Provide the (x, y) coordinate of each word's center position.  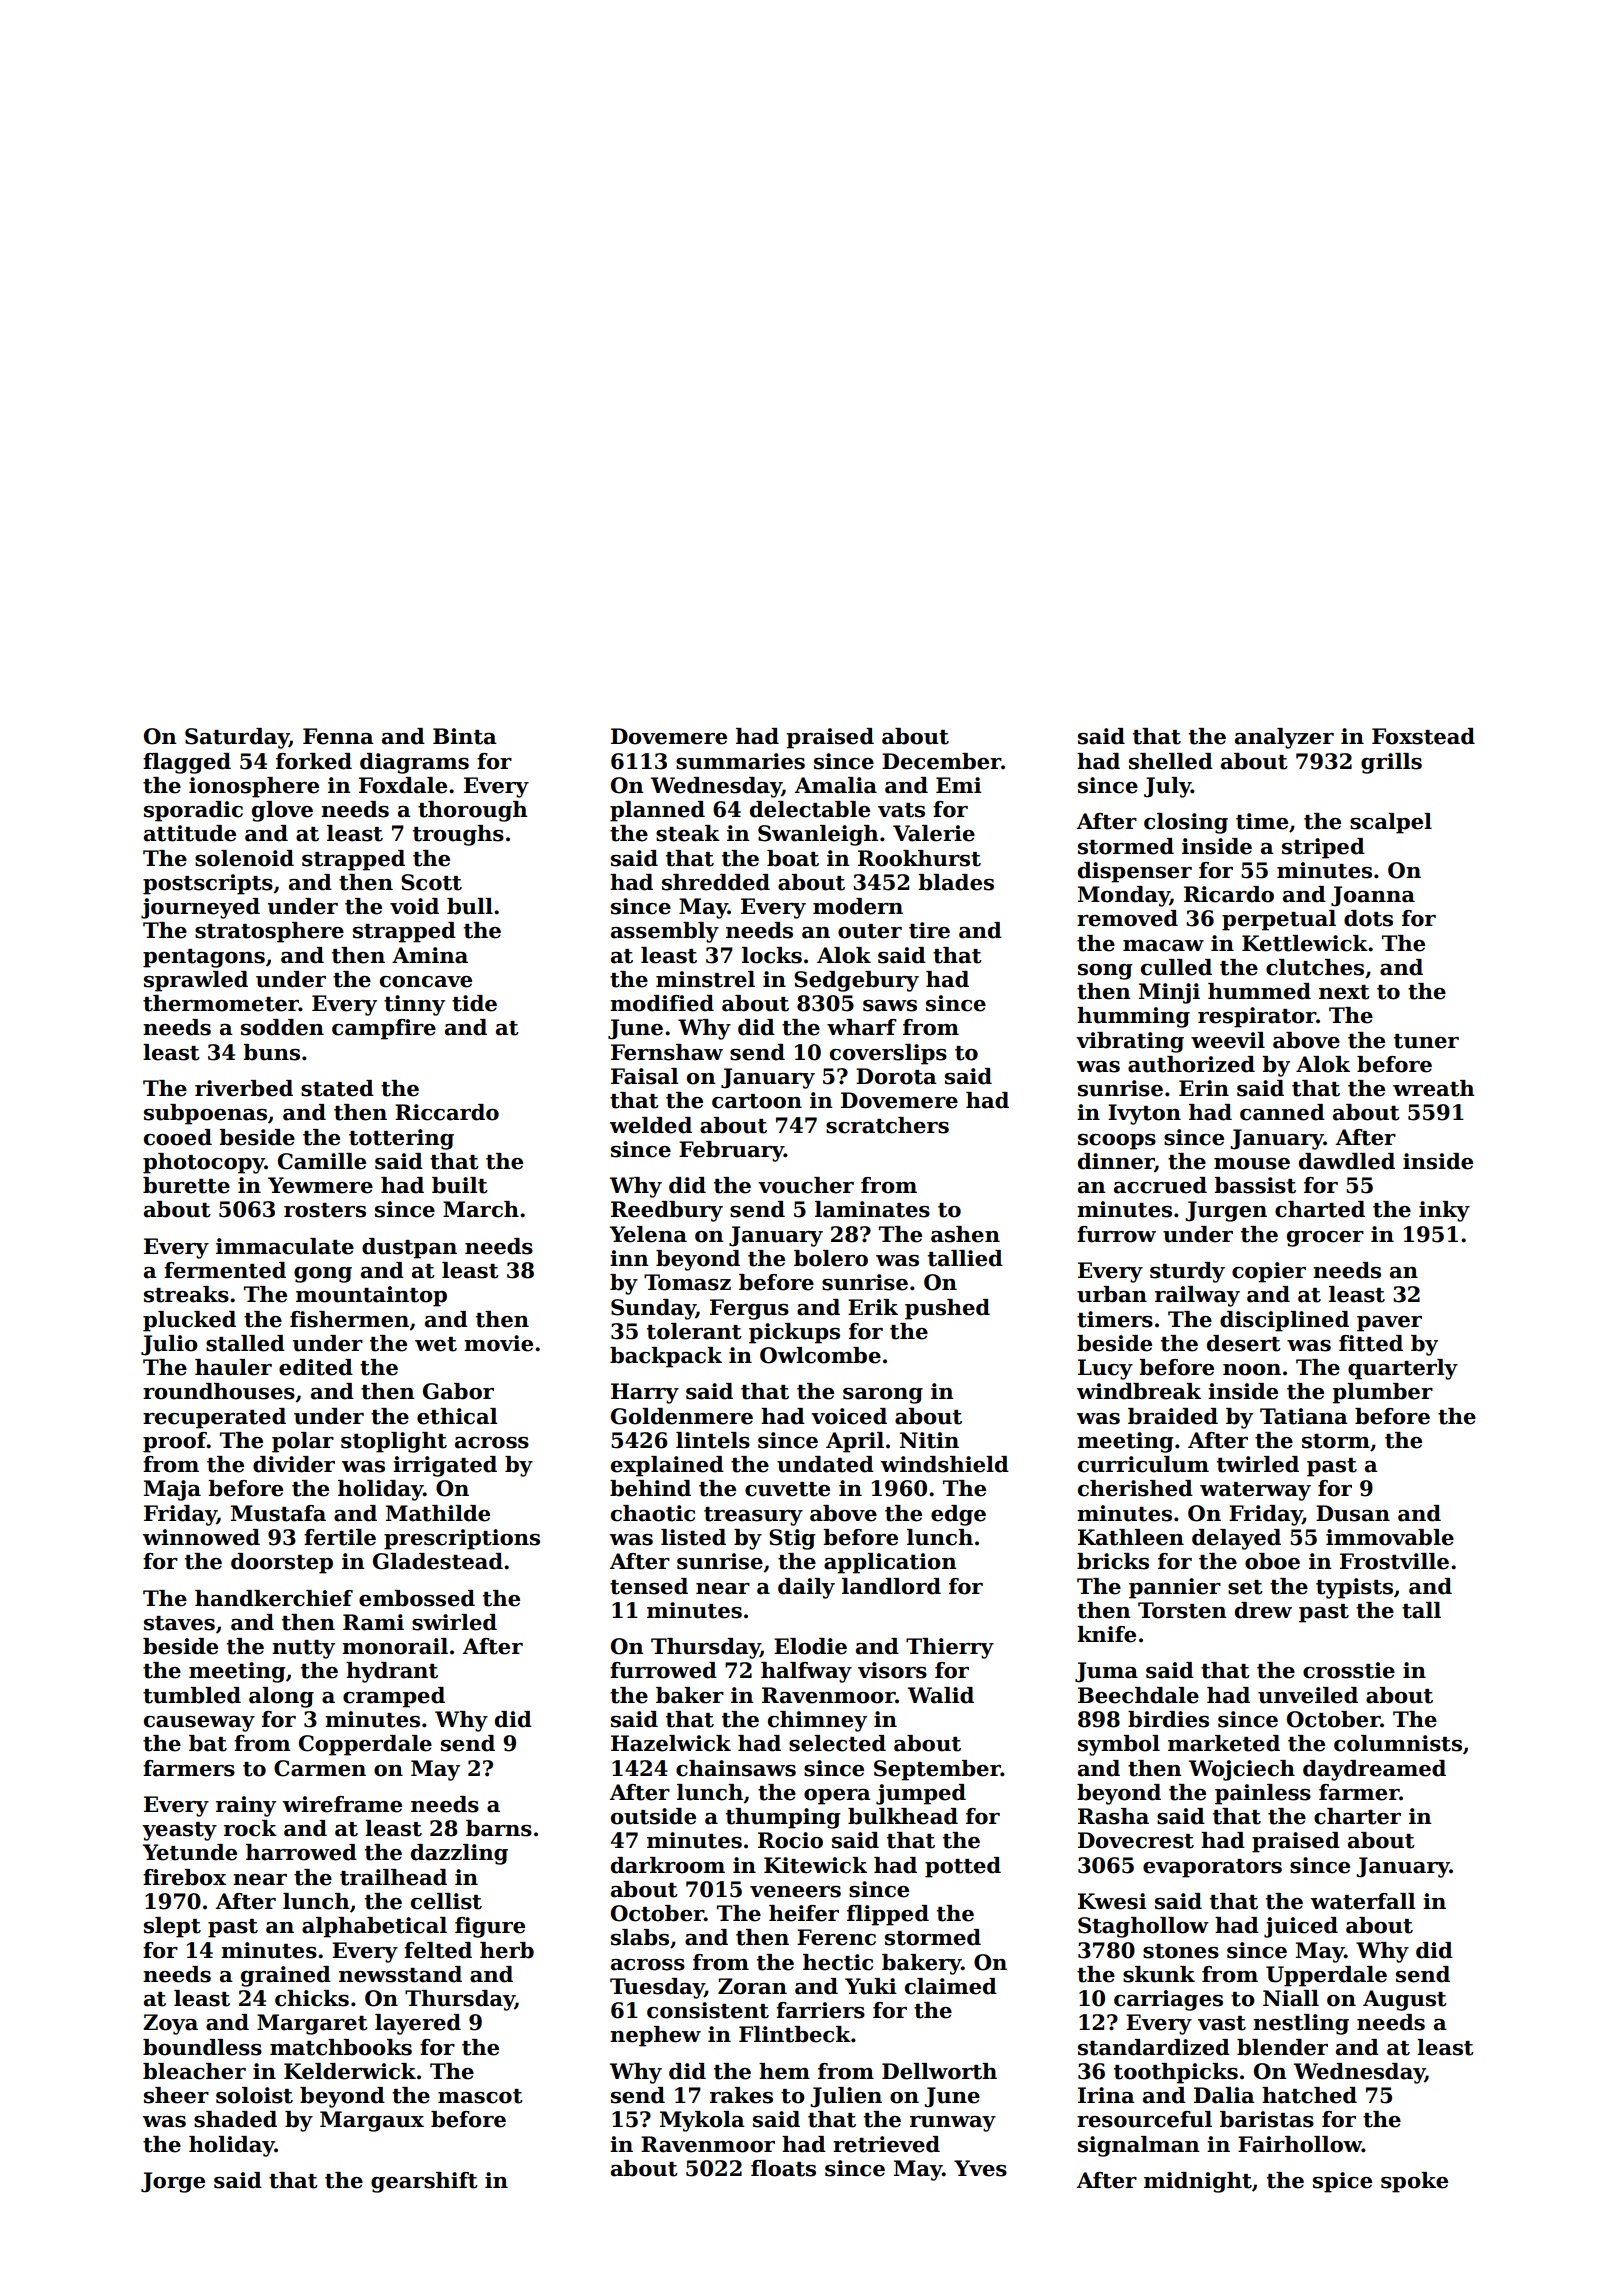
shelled (1171, 761)
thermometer (221, 1003)
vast (1222, 2023)
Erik (873, 1307)
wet (436, 1344)
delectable (810, 809)
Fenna (338, 736)
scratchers (887, 1125)
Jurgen (1226, 1211)
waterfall (1363, 1901)
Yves (980, 2168)
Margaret (312, 2024)
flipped (888, 1915)
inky (1444, 1211)
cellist (446, 1901)
